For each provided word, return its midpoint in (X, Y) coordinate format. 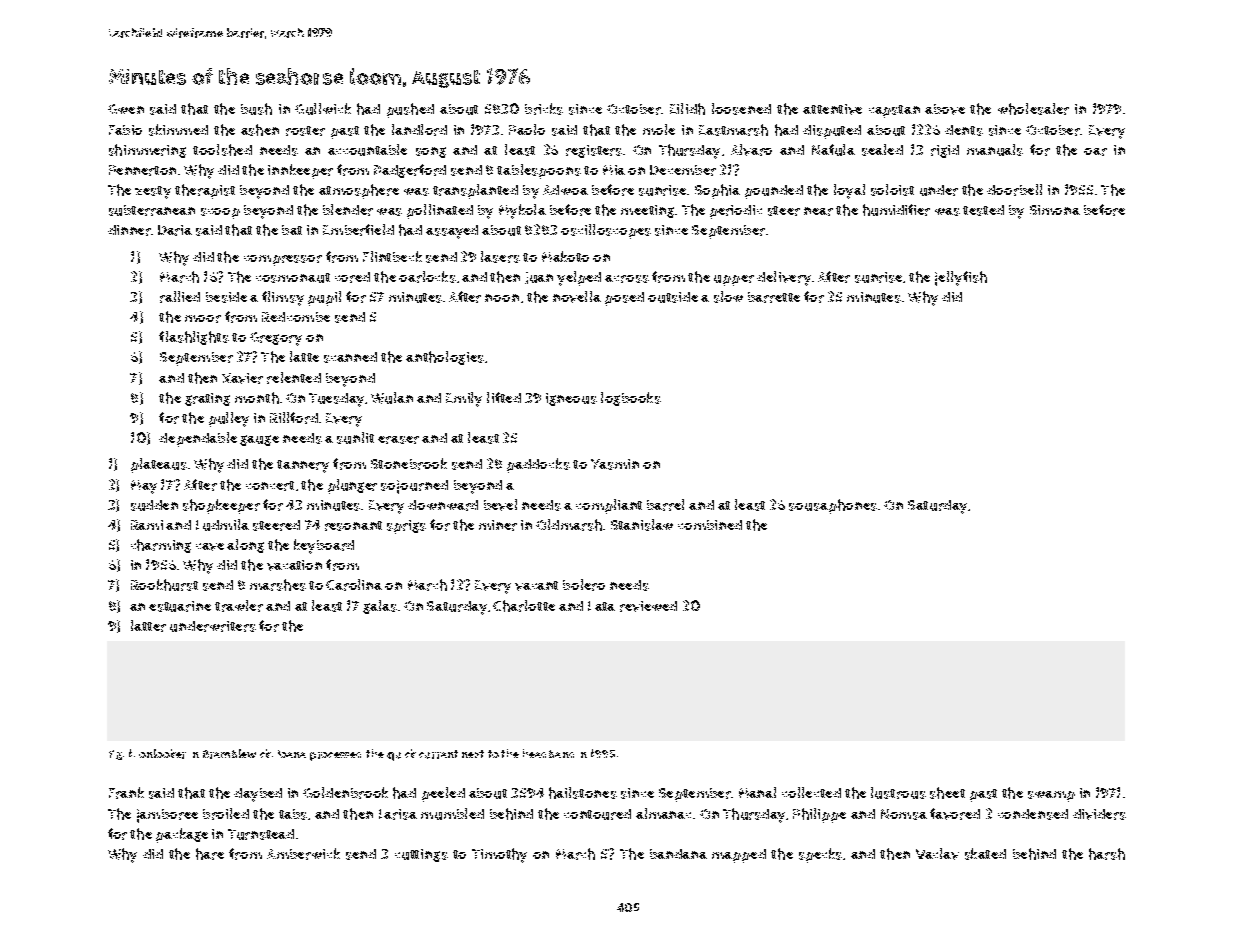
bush (256, 109)
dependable (198, 439)
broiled (226, 814)
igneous (571, 399)
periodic (736, 212)
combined (710, 525)
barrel (665, 505)
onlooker (162, 754)
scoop (220, 213)
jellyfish (961, 278)
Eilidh (687, 109)
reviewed (648, 606)
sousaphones (833, 506)
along (245, 546)
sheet (947, 793)
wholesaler (1033, 109)
